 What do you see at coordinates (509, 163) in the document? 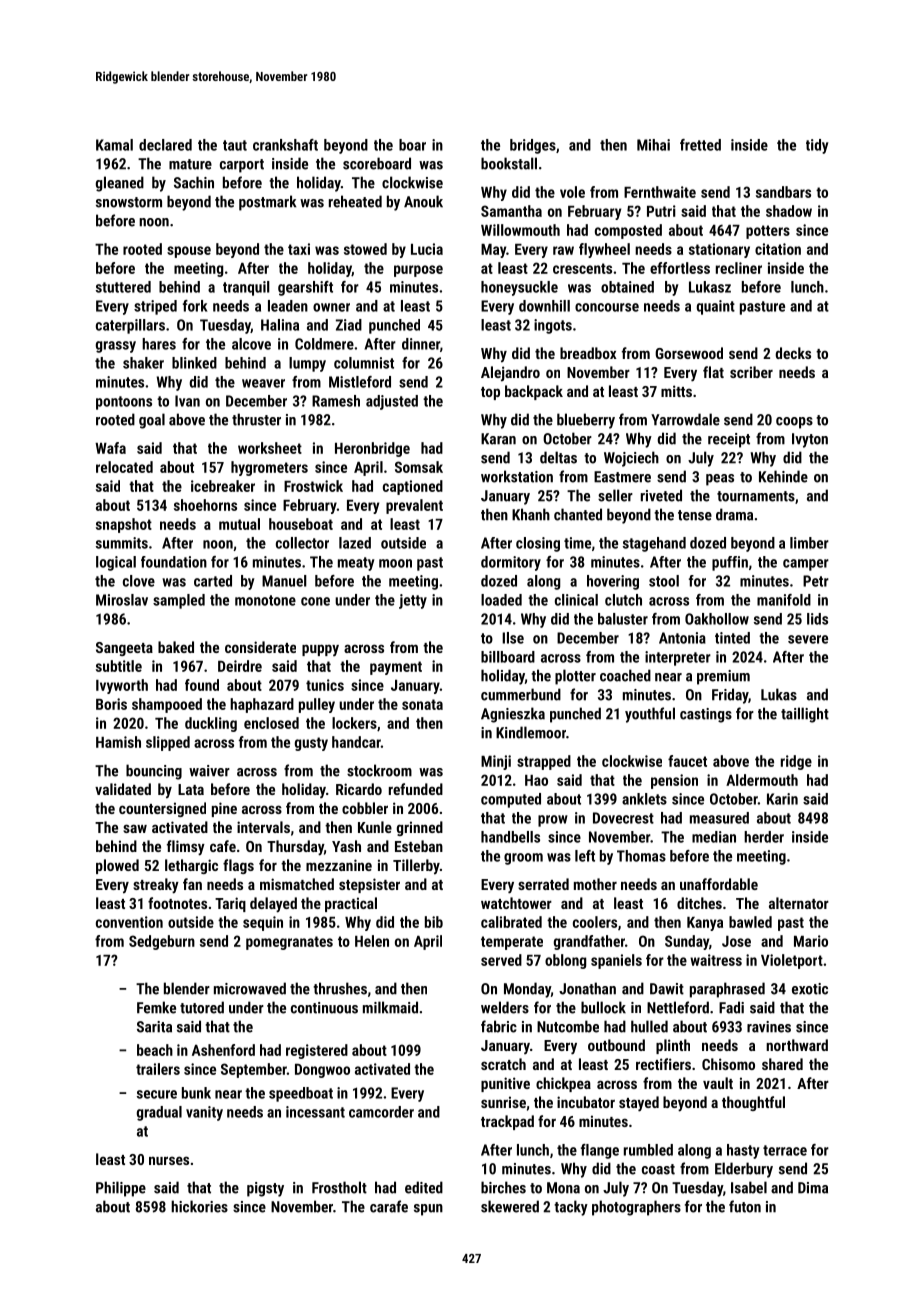
I see `bookstall` at bounding box center [509, 163].
